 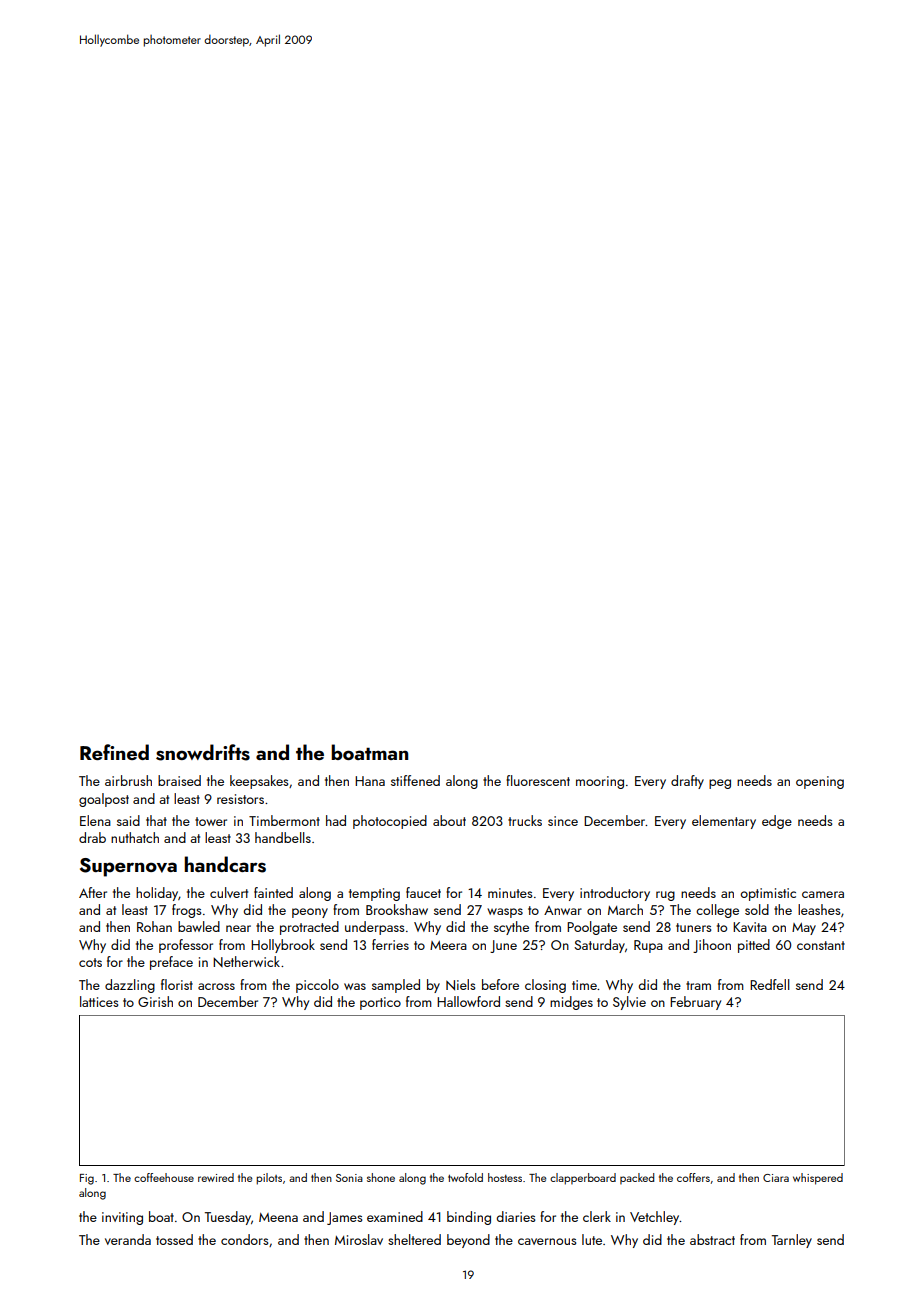 What do you see at coordinates (155, 1001) in the page?
I see `Girish` at bounding box center [155, 1001].
